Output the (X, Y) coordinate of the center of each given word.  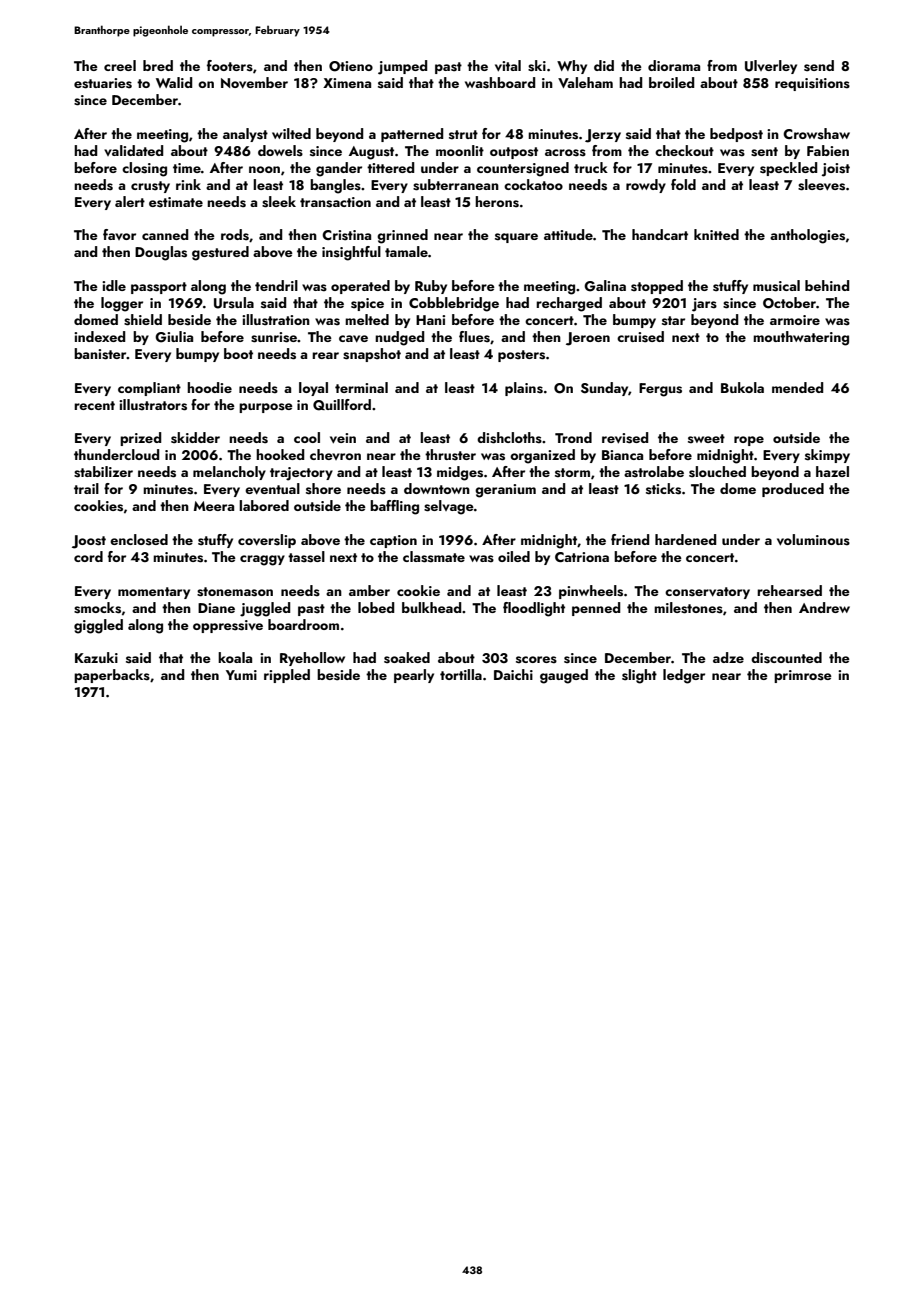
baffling (394, 507)
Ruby (431, 287)
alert (130, 201)
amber (369, 590)
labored (264, 505)
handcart (660, 234)
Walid (174, 82)
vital (508, 66)
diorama (674, 65)
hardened (685, 539)
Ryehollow (312, 659)
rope (749, 441)
